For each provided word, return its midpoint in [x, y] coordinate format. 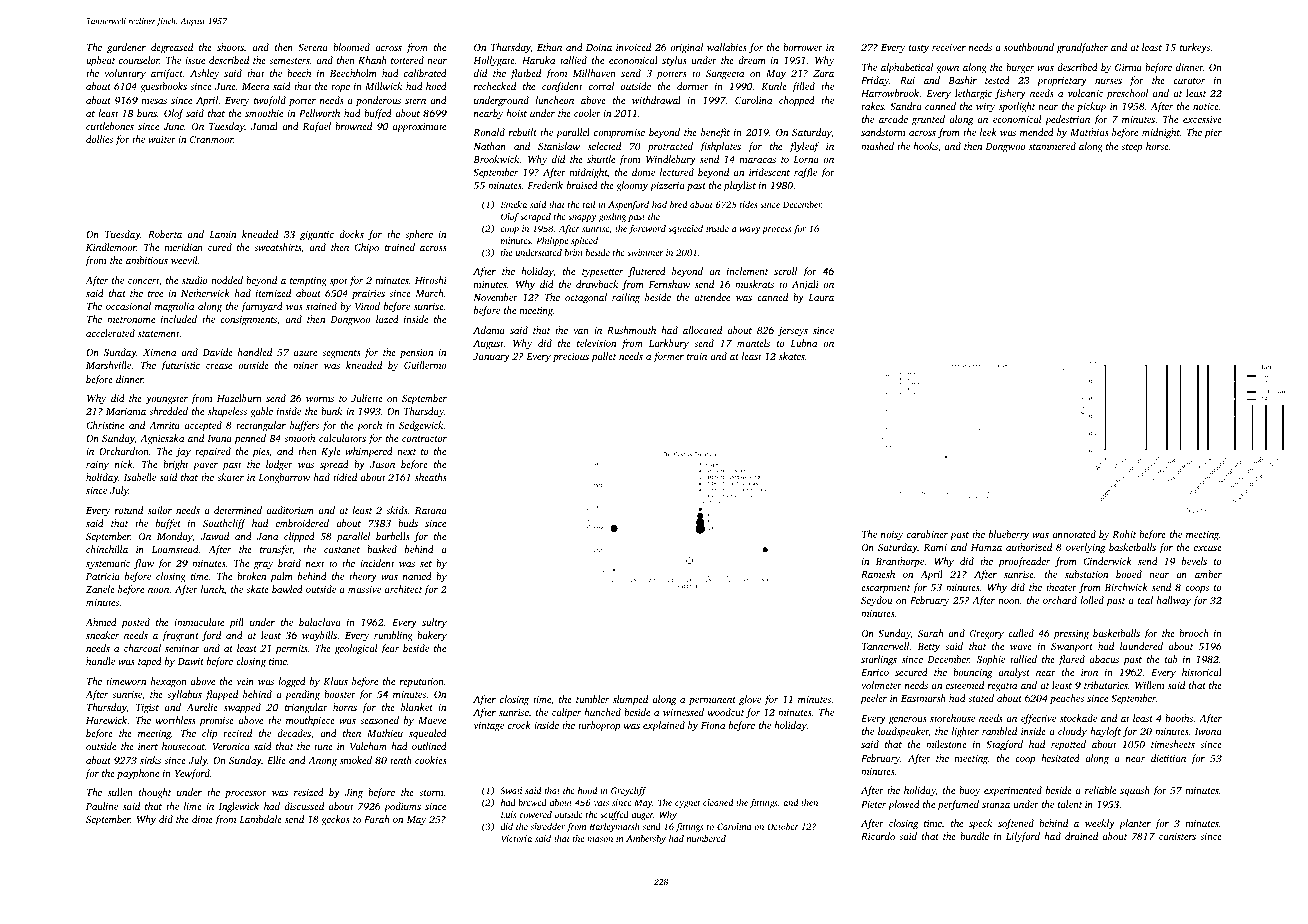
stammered [1052, 146]
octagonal [586, 298]
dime [202, 819]
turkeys [1195, 48]
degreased [172, 48]
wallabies [727, 47]
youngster [166, 400]
